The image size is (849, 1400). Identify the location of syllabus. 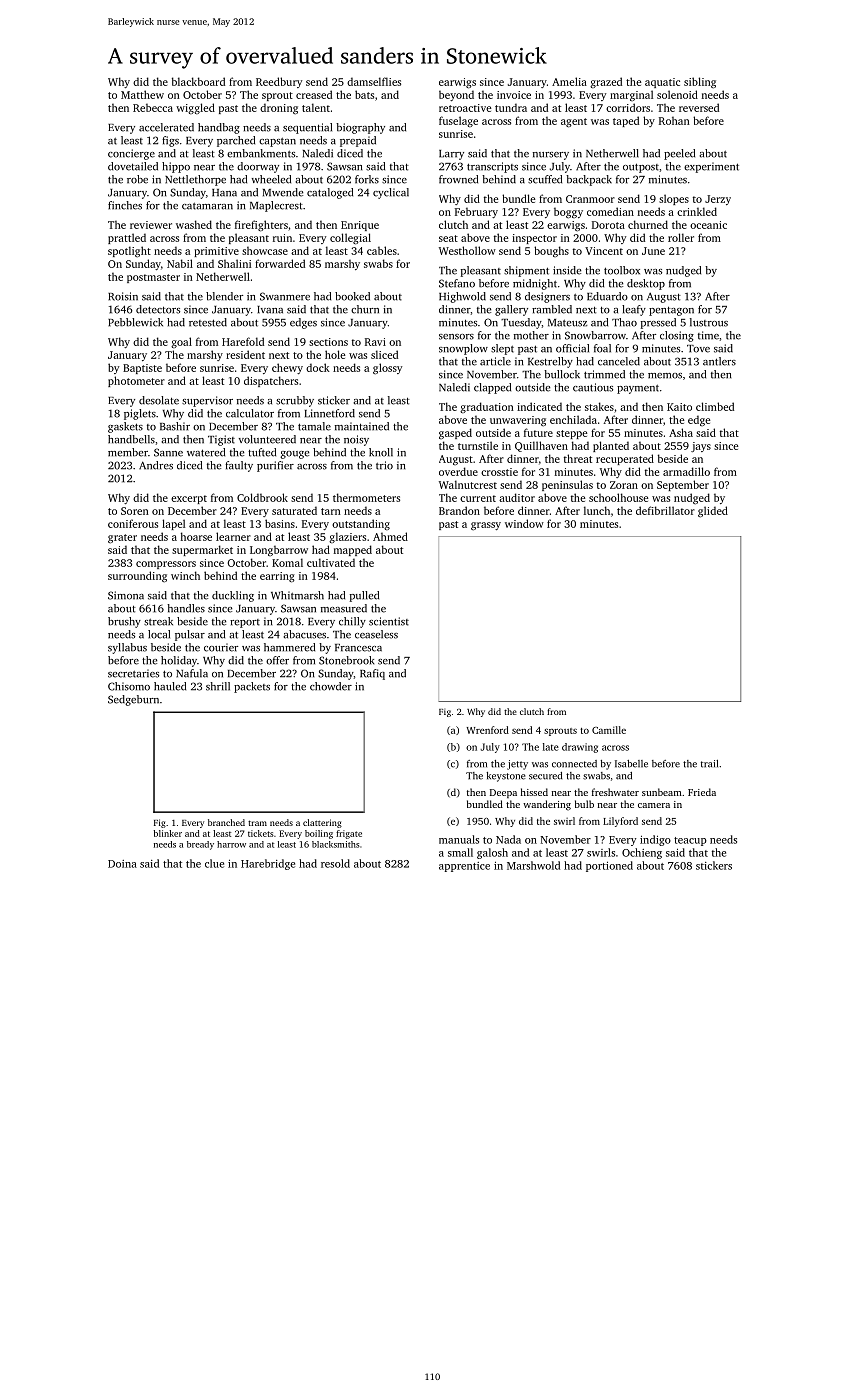
(127, 648).
